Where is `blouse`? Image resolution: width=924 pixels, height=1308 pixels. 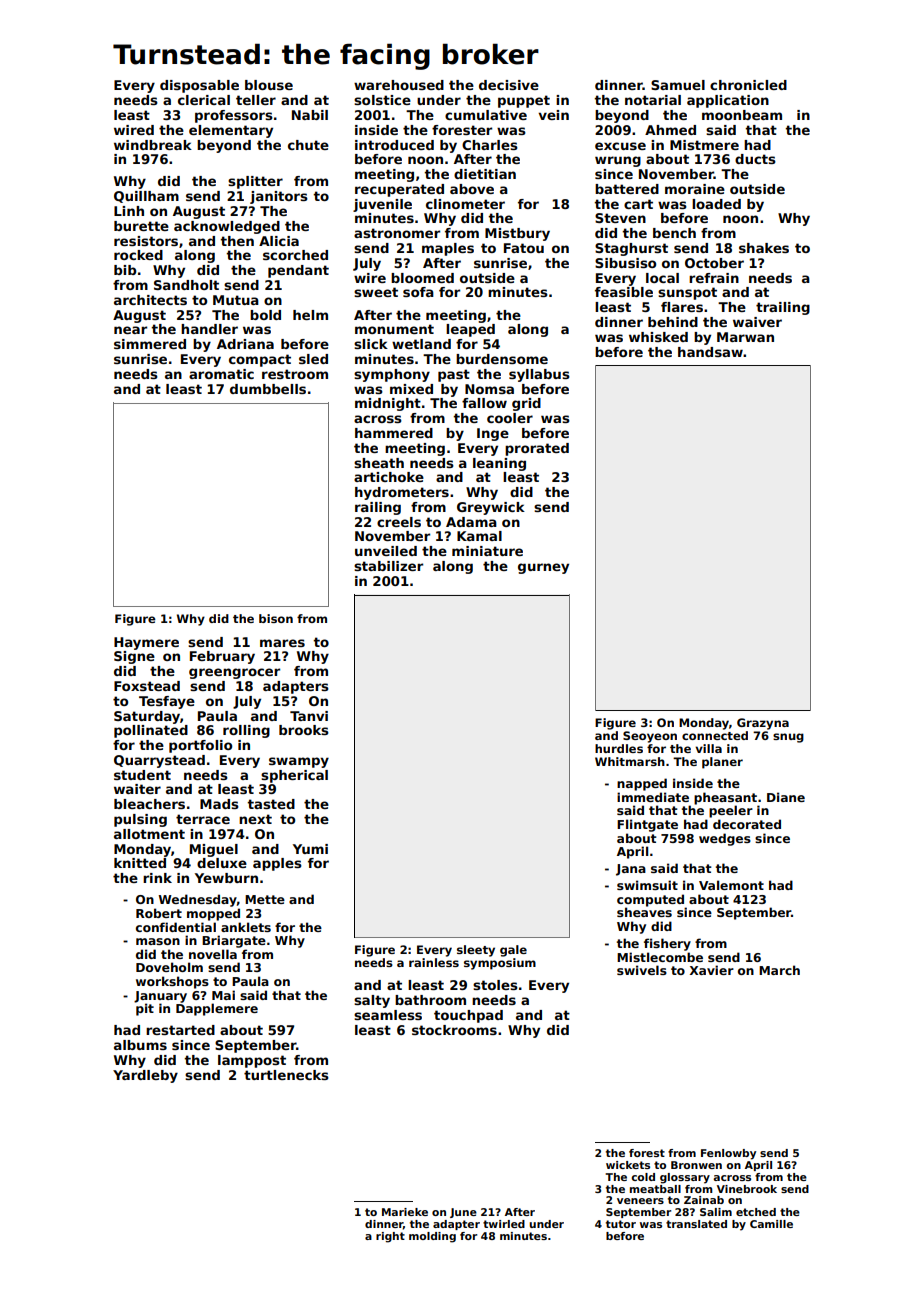
blouse is located at coordinates (269, 85).
